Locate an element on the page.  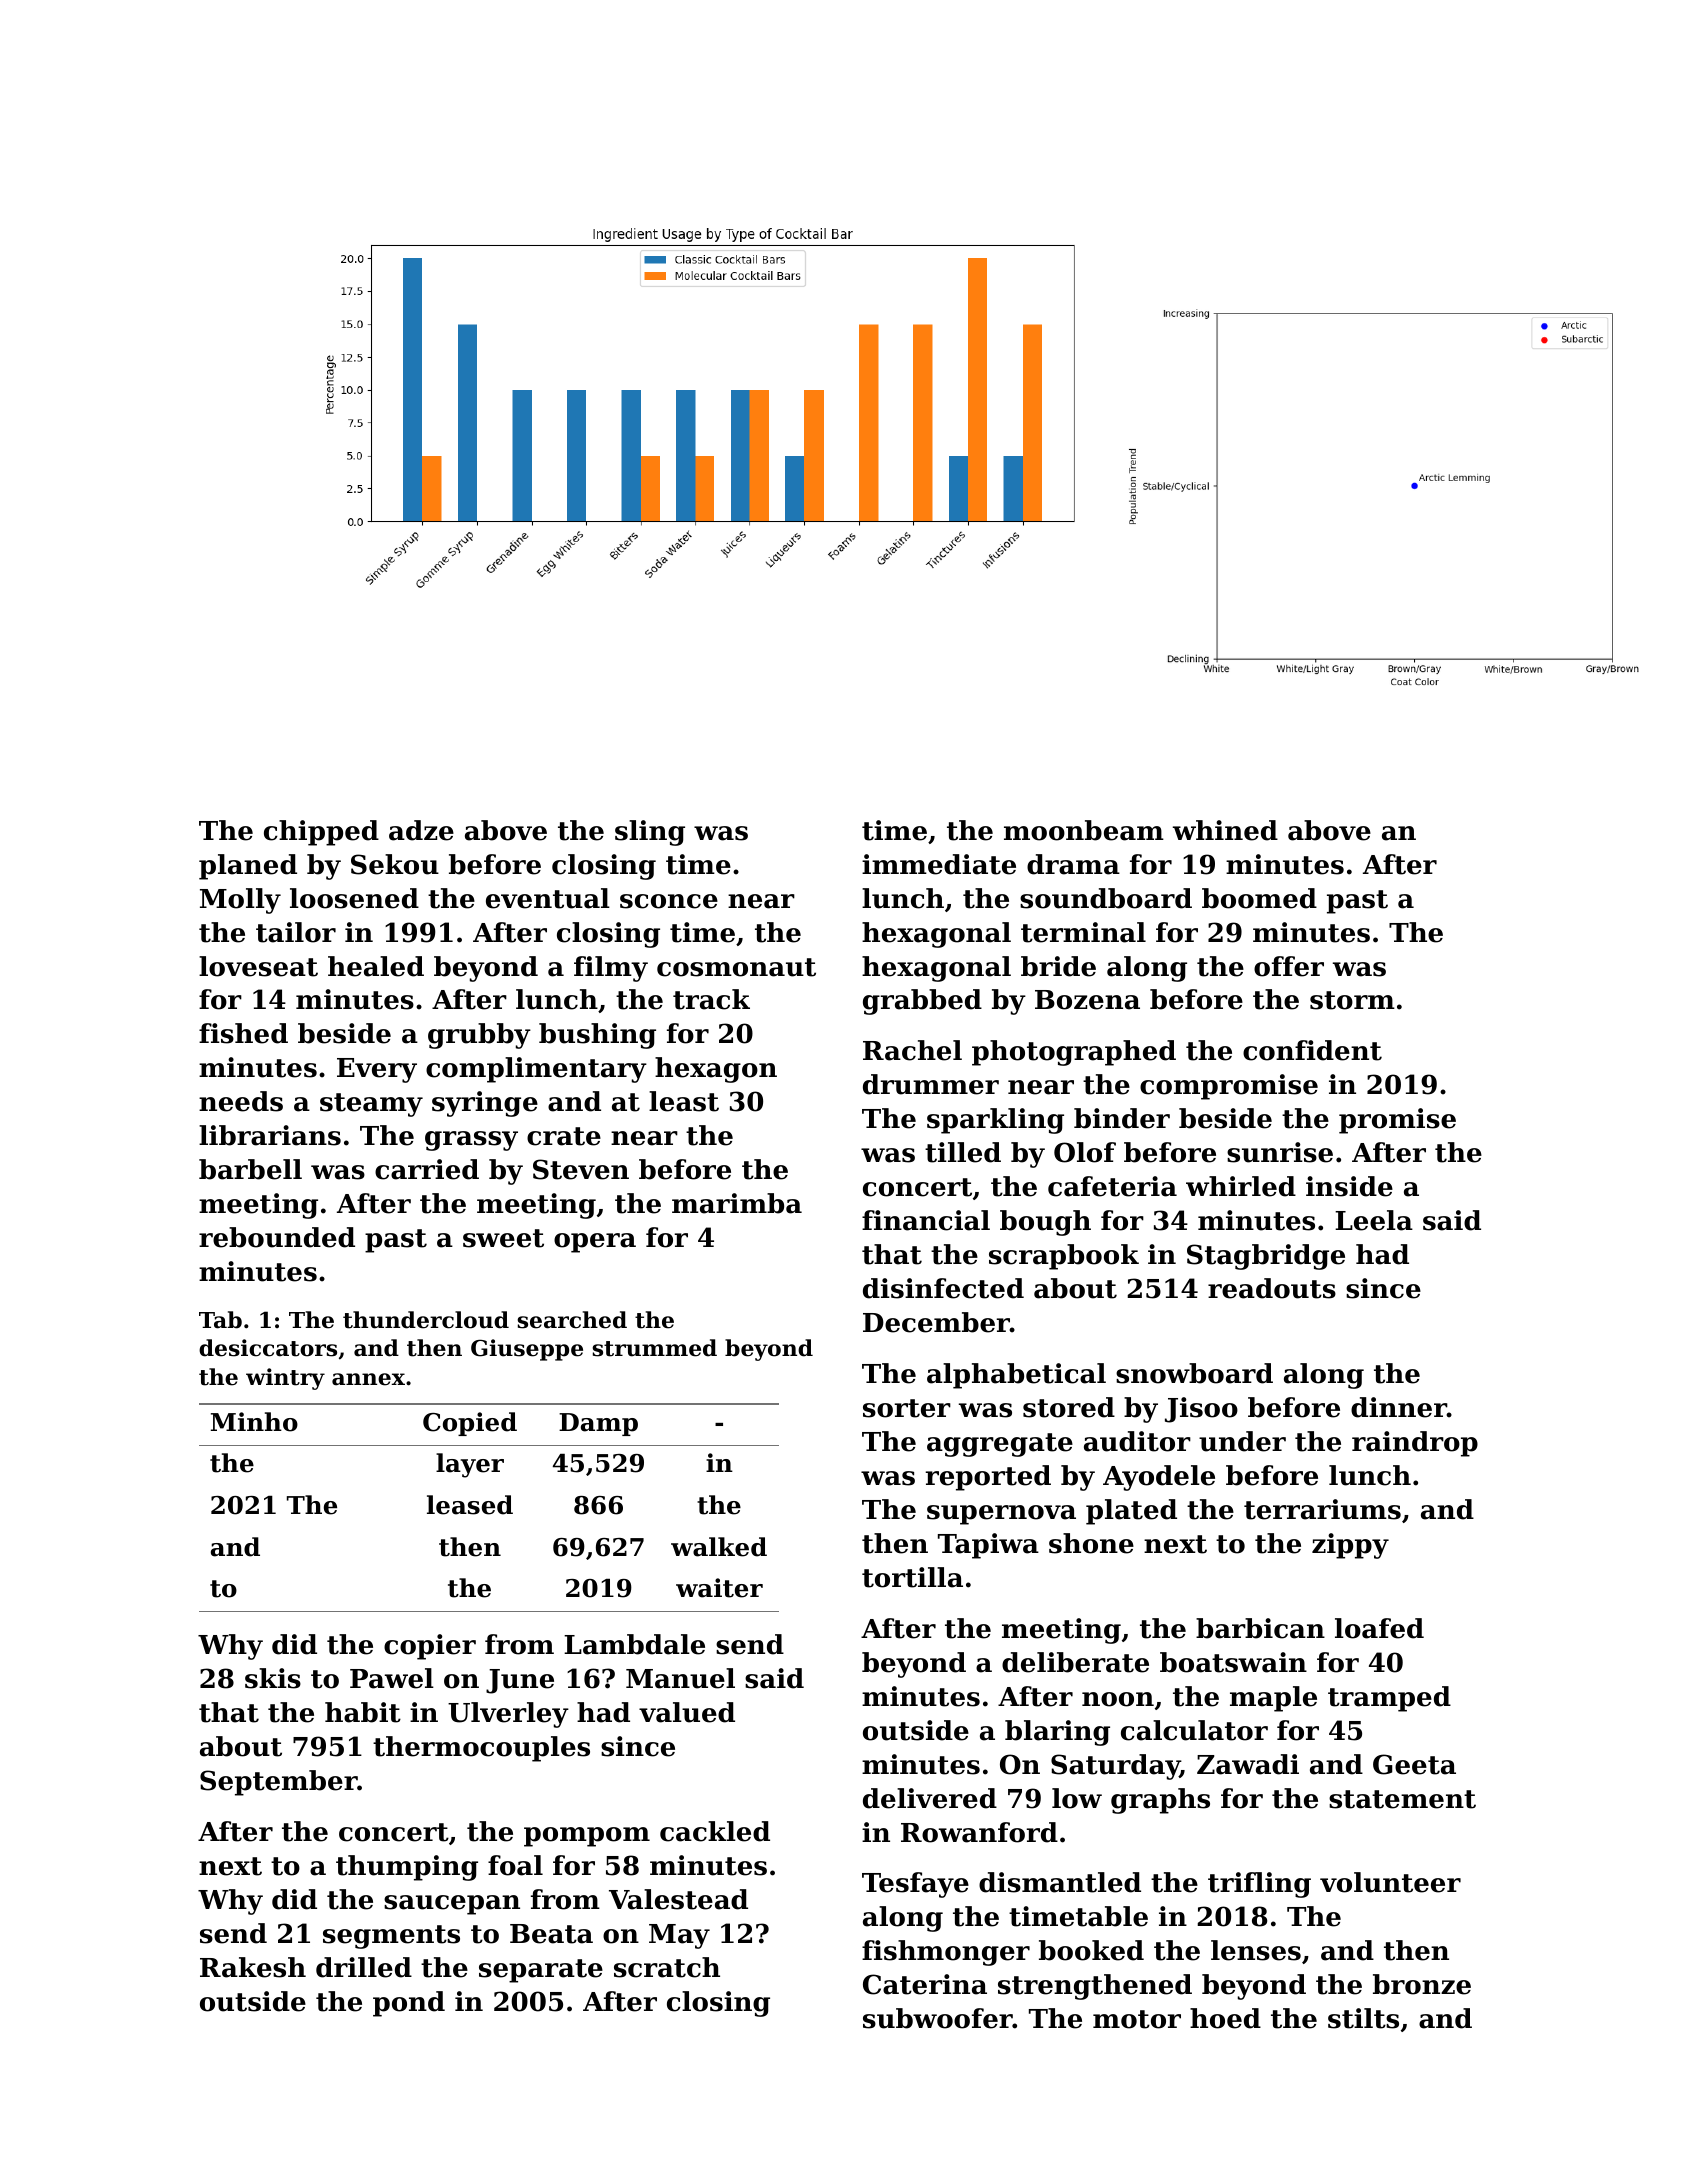
Leela is located at coordinates (1374, 1220).
